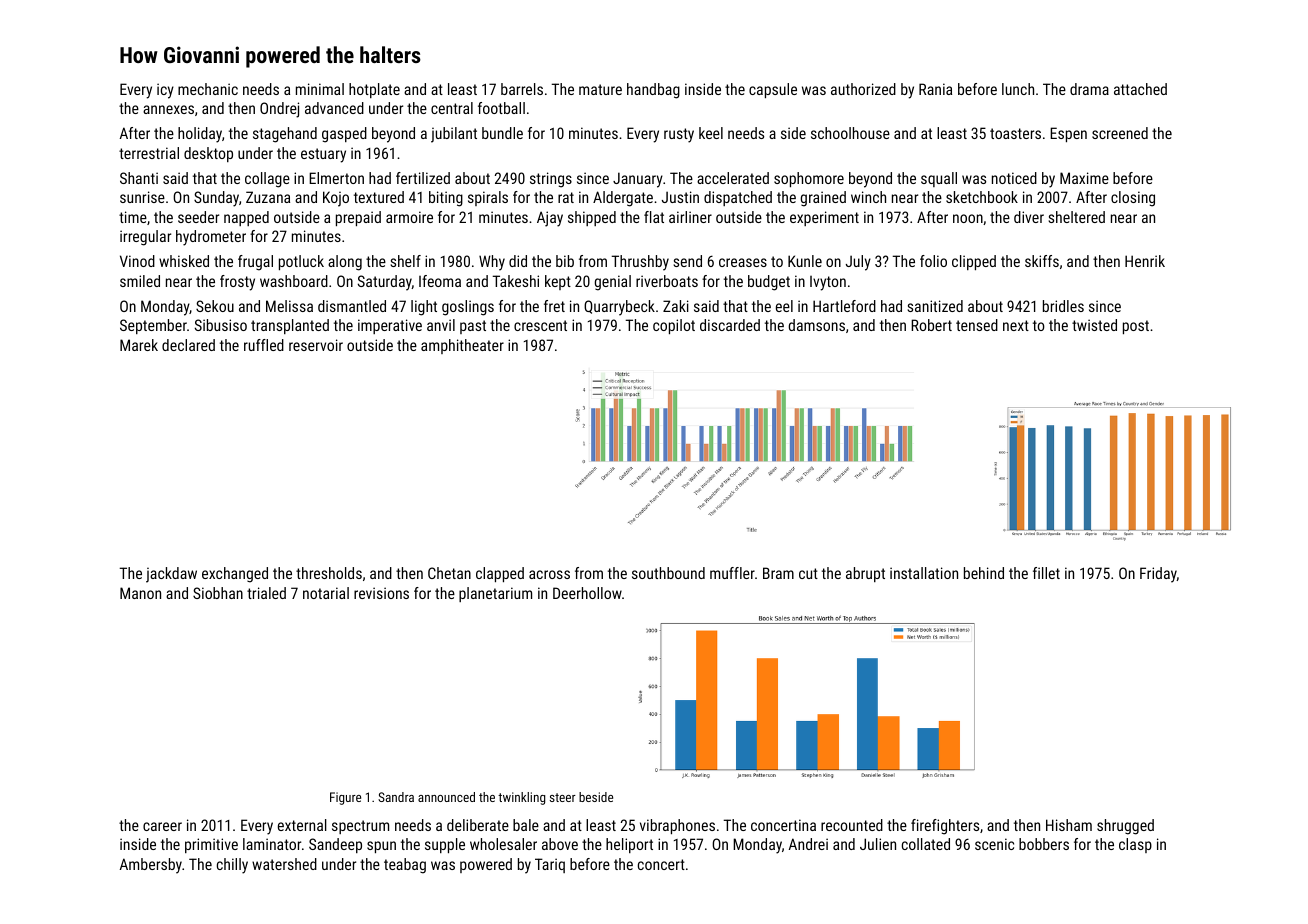  What do you see at coordinates (1016, 325) in the screenshot?
I see `next` at bounding box center [1016, 325].
